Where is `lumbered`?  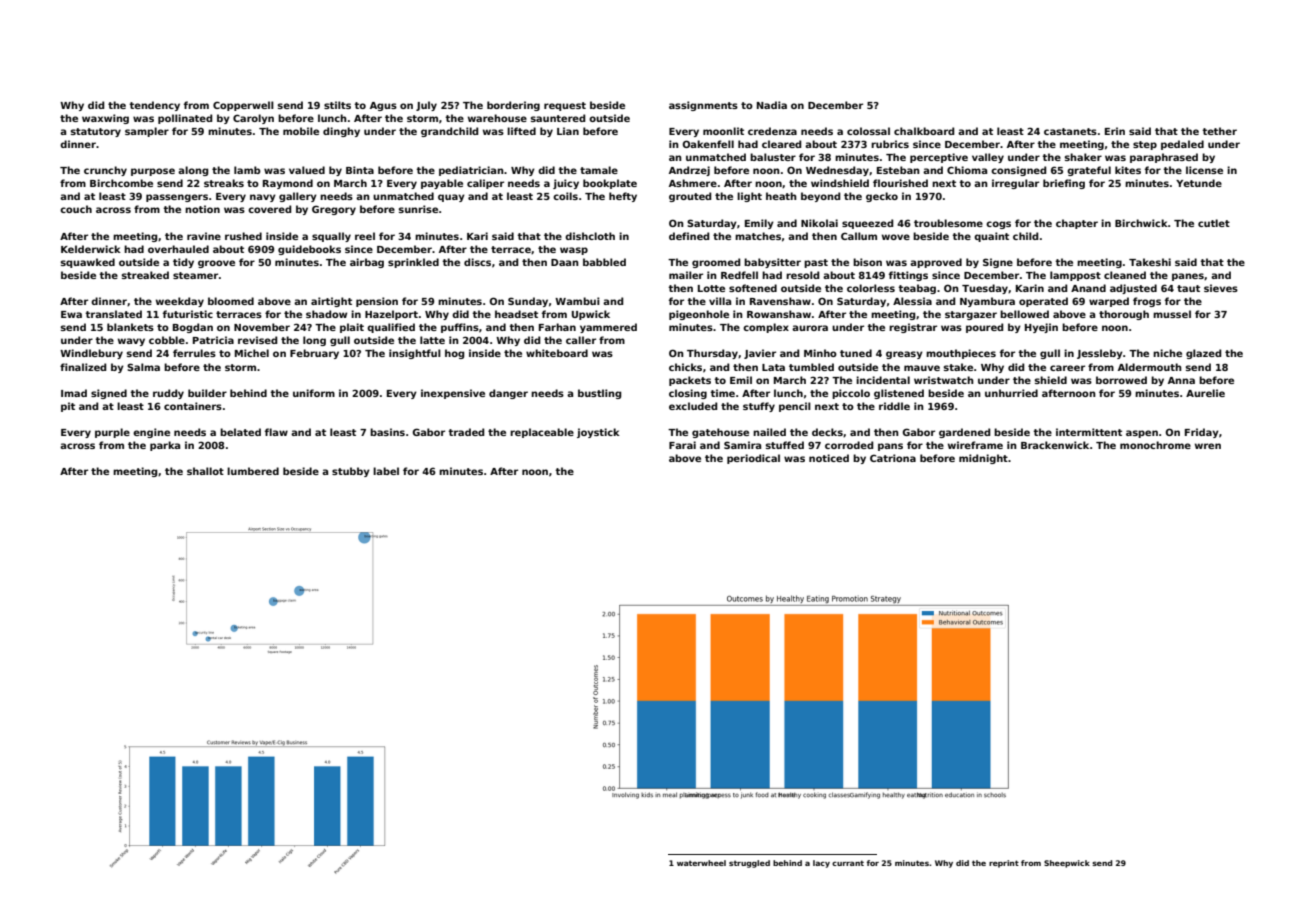 lumbered is located at coordinates (253, 471).
